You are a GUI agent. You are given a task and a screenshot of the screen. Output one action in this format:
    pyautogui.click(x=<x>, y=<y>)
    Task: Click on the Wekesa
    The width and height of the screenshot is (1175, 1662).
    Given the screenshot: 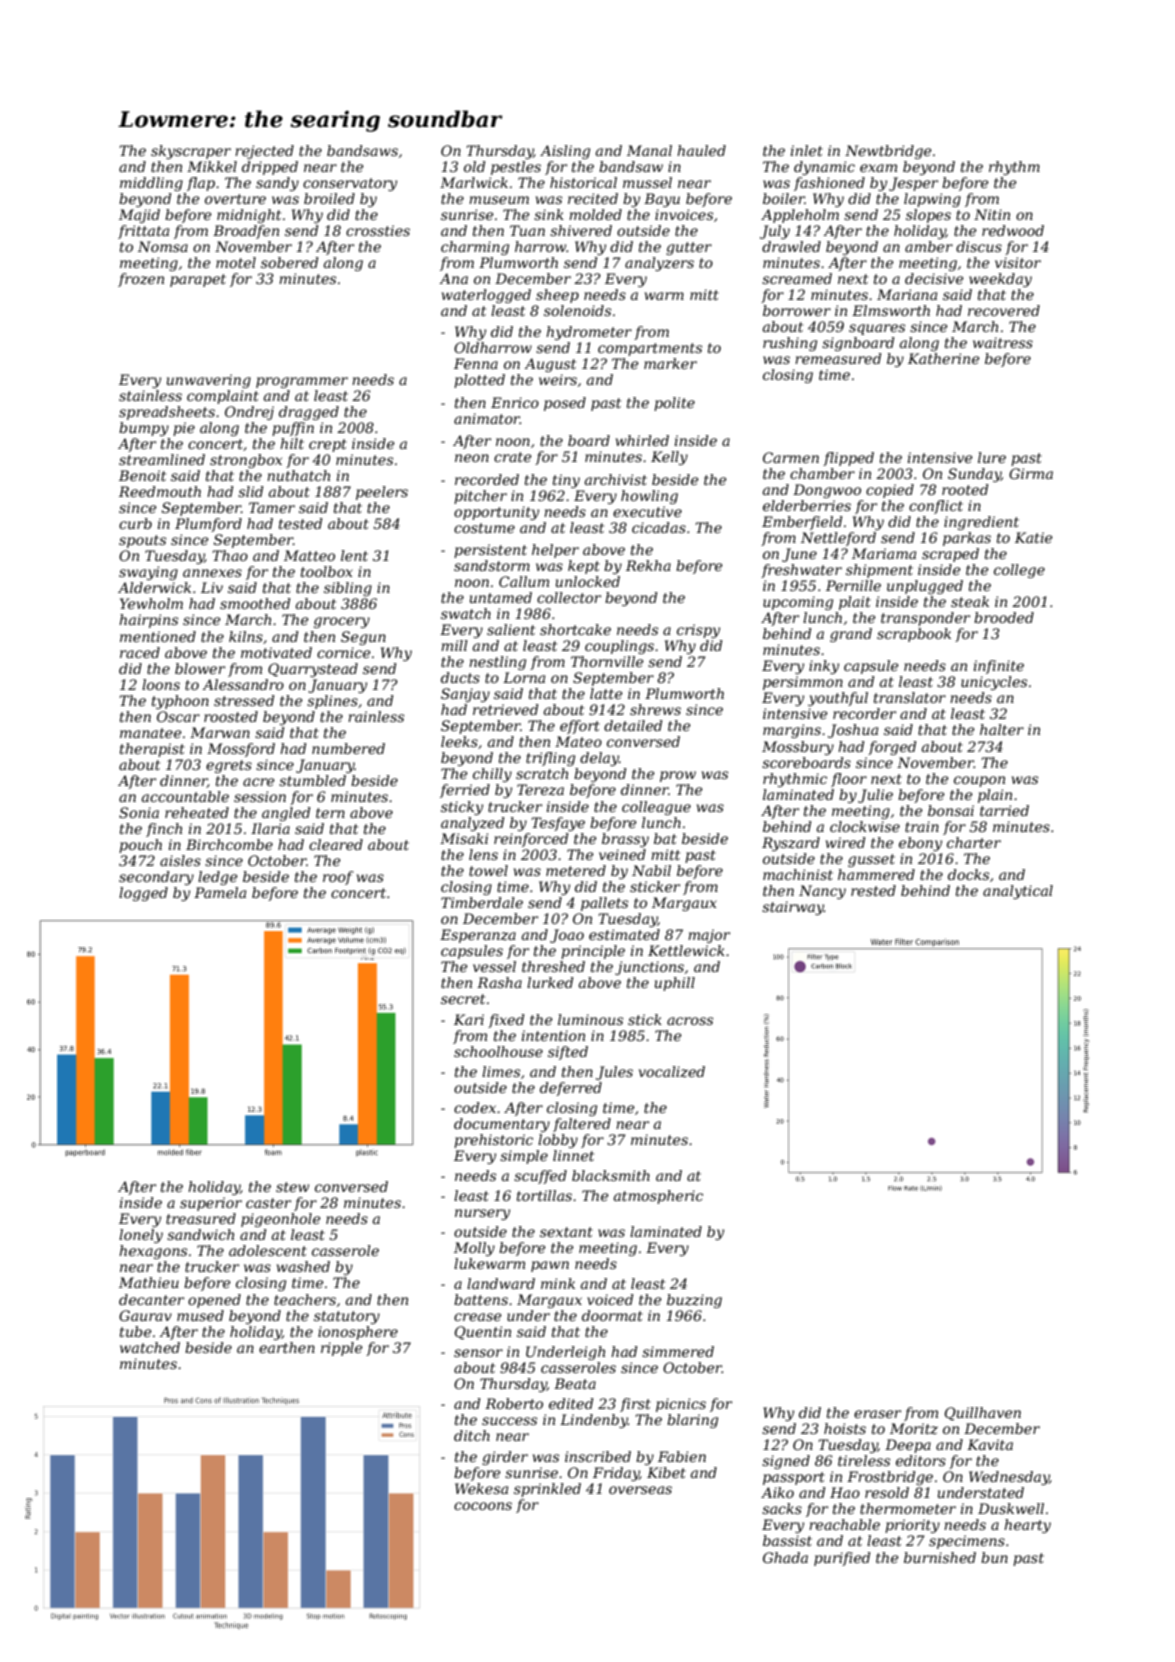 What is the action you would take?
    pyautogui.click(x=481, y=1488)
